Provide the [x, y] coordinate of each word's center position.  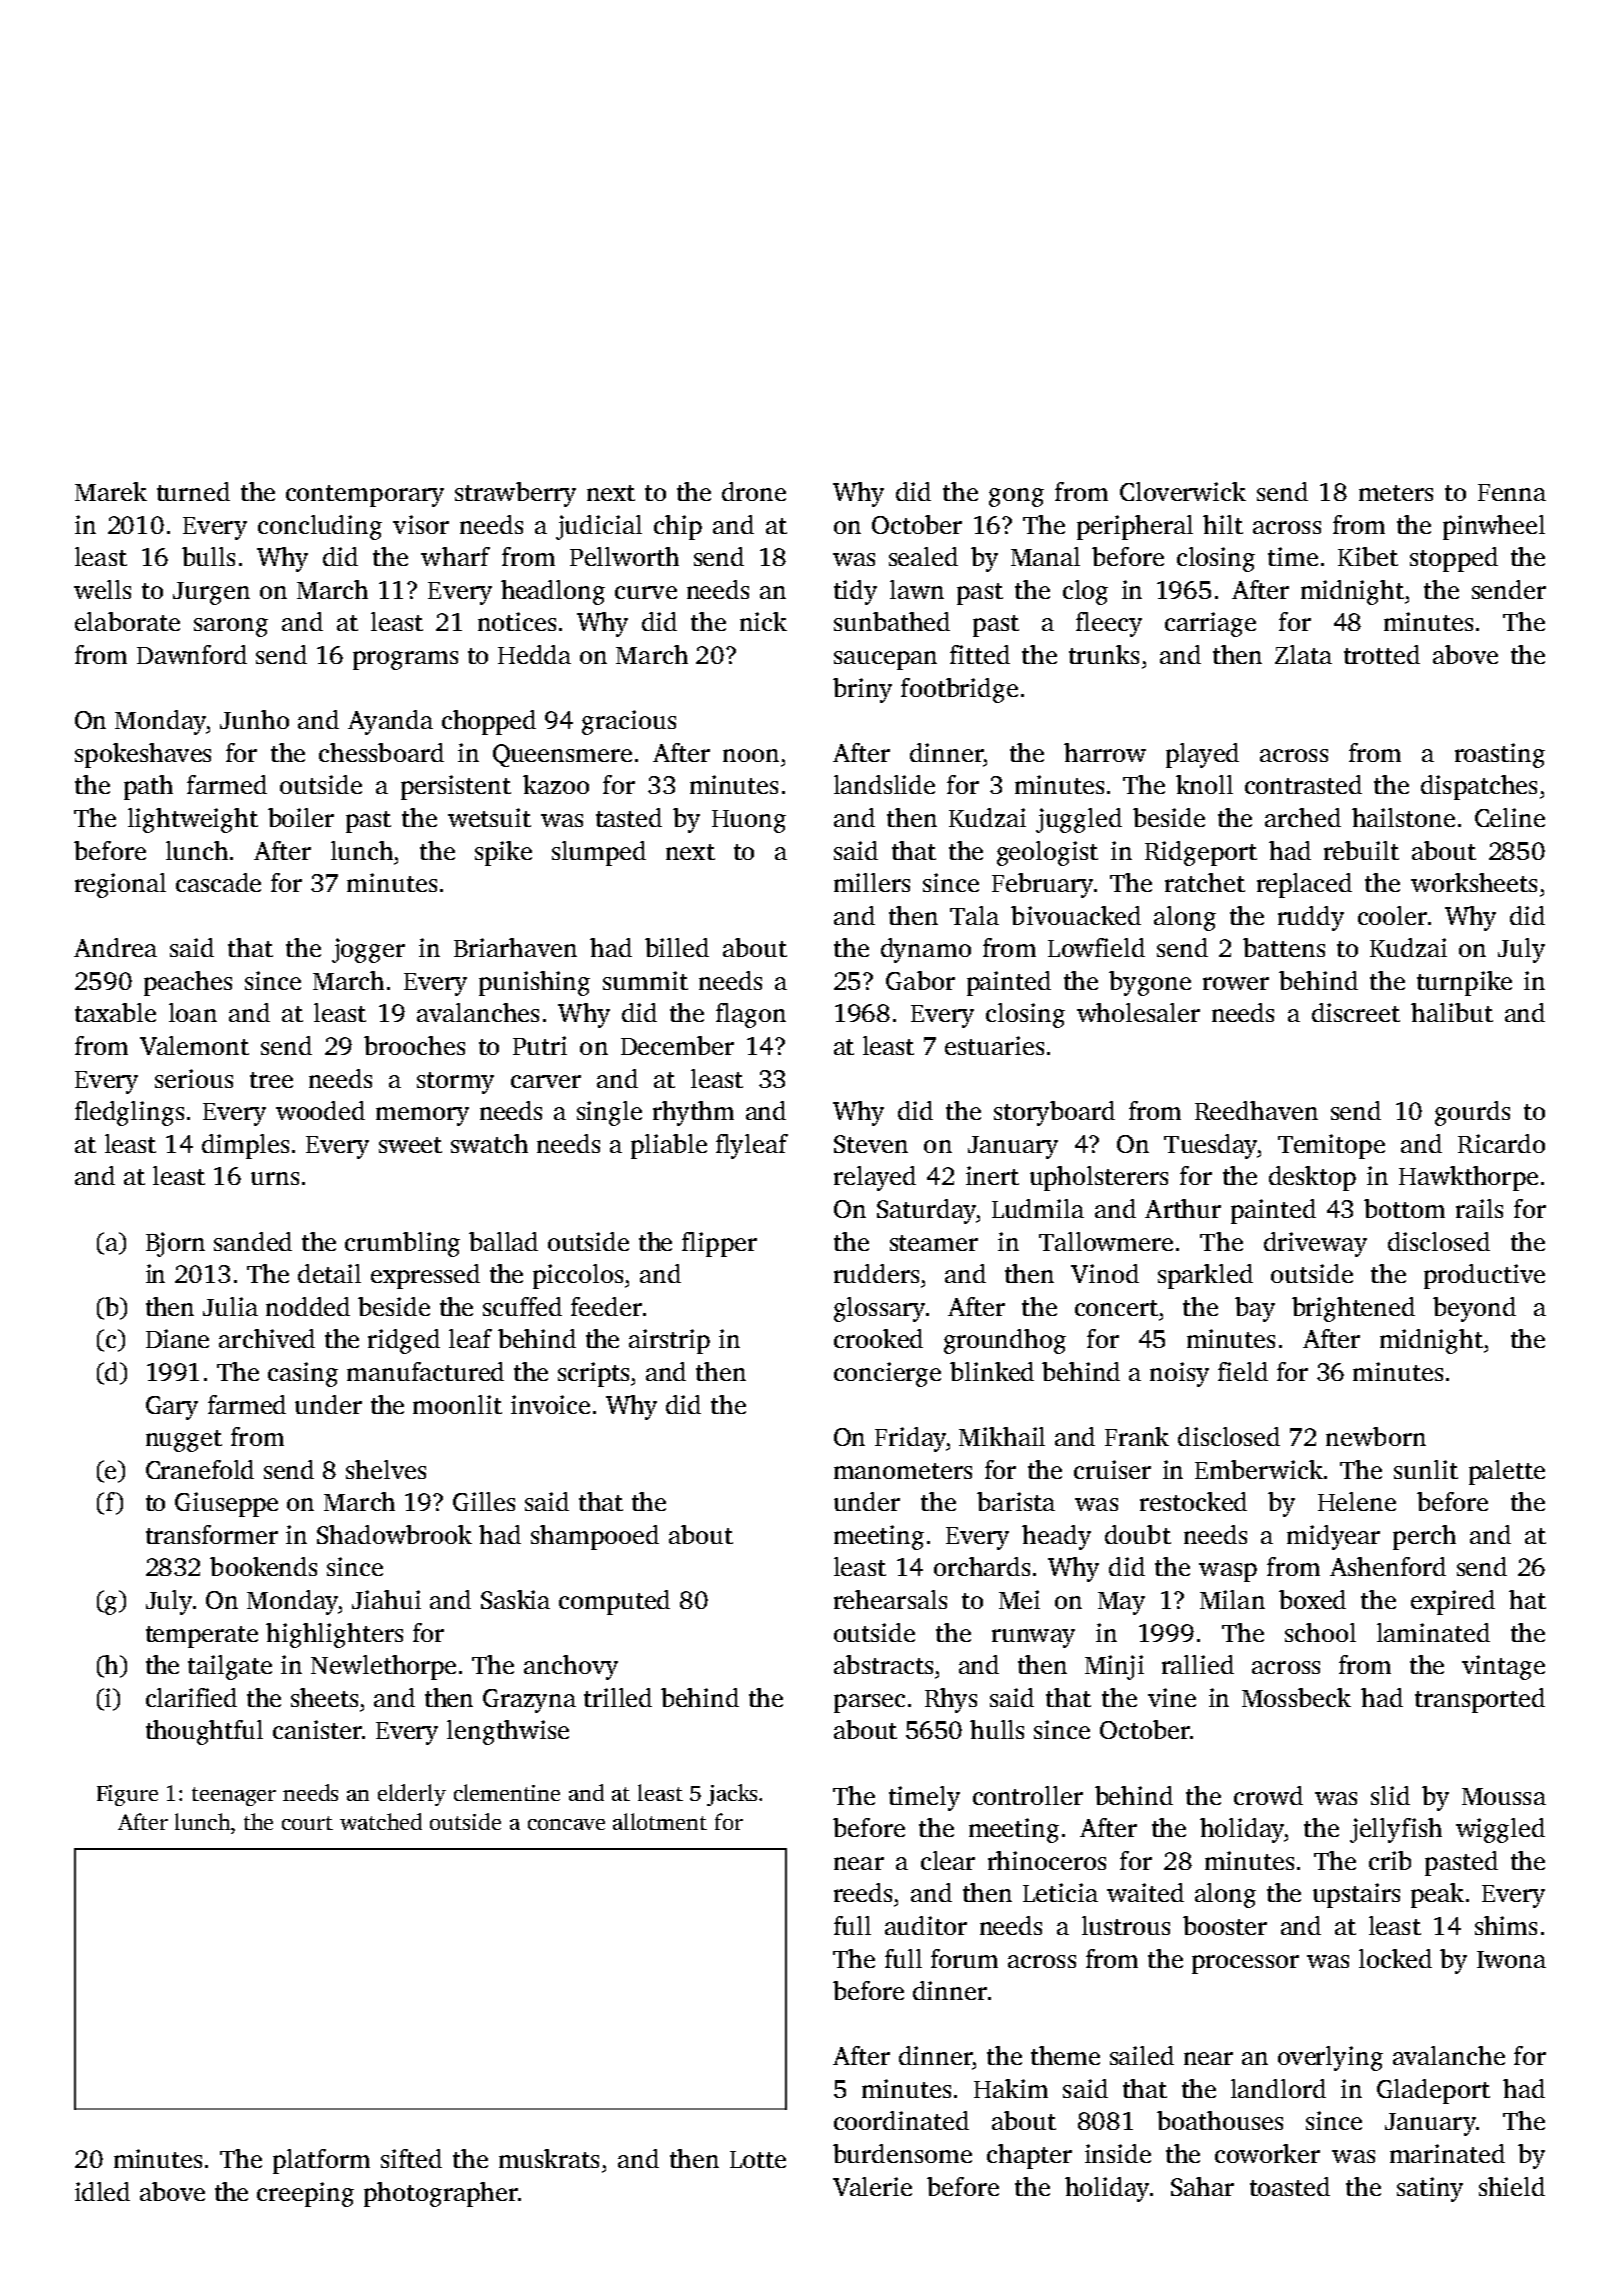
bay [1255, 1309]
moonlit [457, 1404]
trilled [618, 1697]
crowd [1268, 1795]
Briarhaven [515, 947]
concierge [887, 1374]
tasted [629, 817]
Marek [111, 491]
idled [102, 2191]
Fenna [1512, 492]
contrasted [1303, 784]
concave [566, 1824]
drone [754, 491]
